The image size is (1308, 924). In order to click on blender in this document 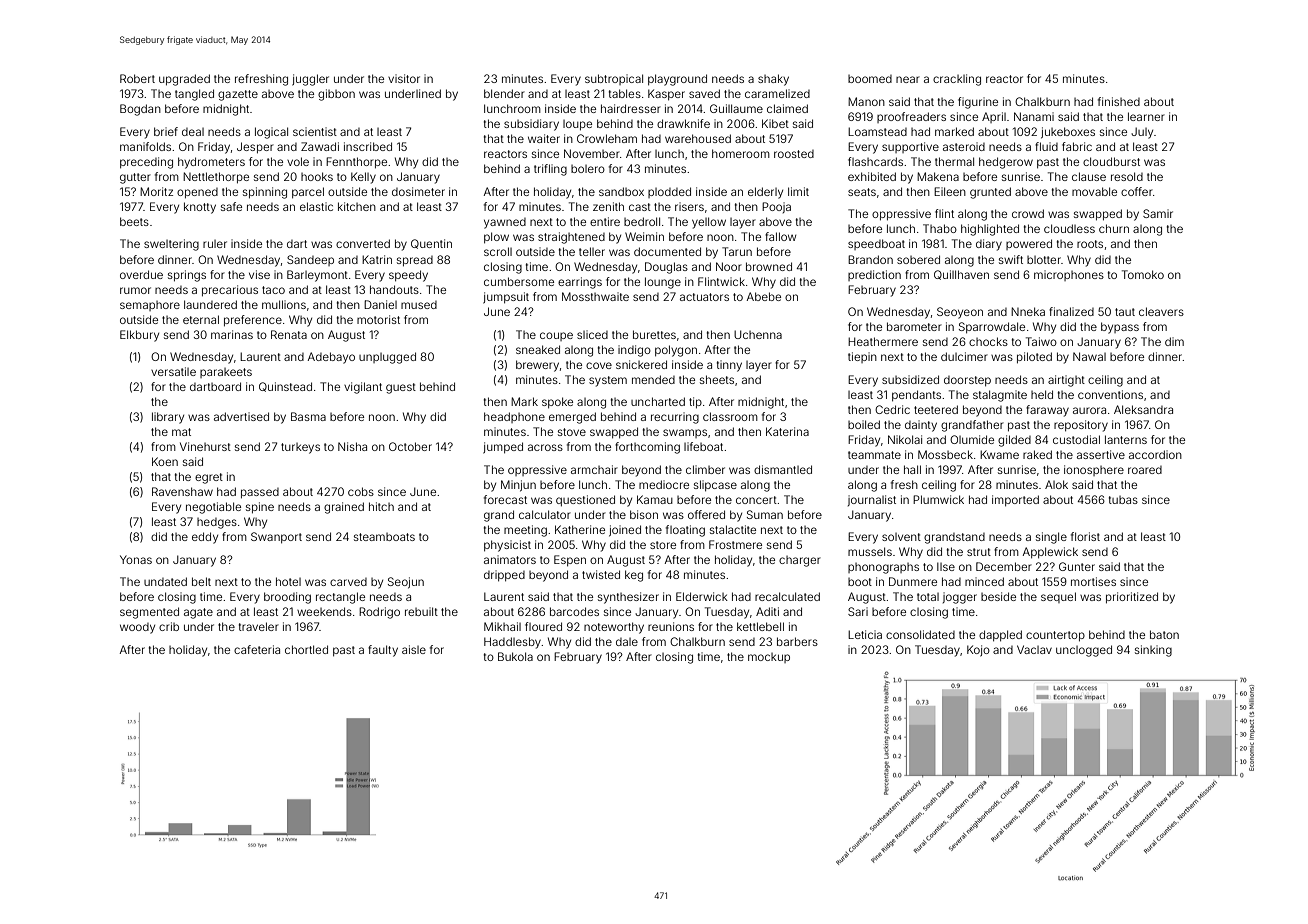, I will do `click(504, 93)`.
